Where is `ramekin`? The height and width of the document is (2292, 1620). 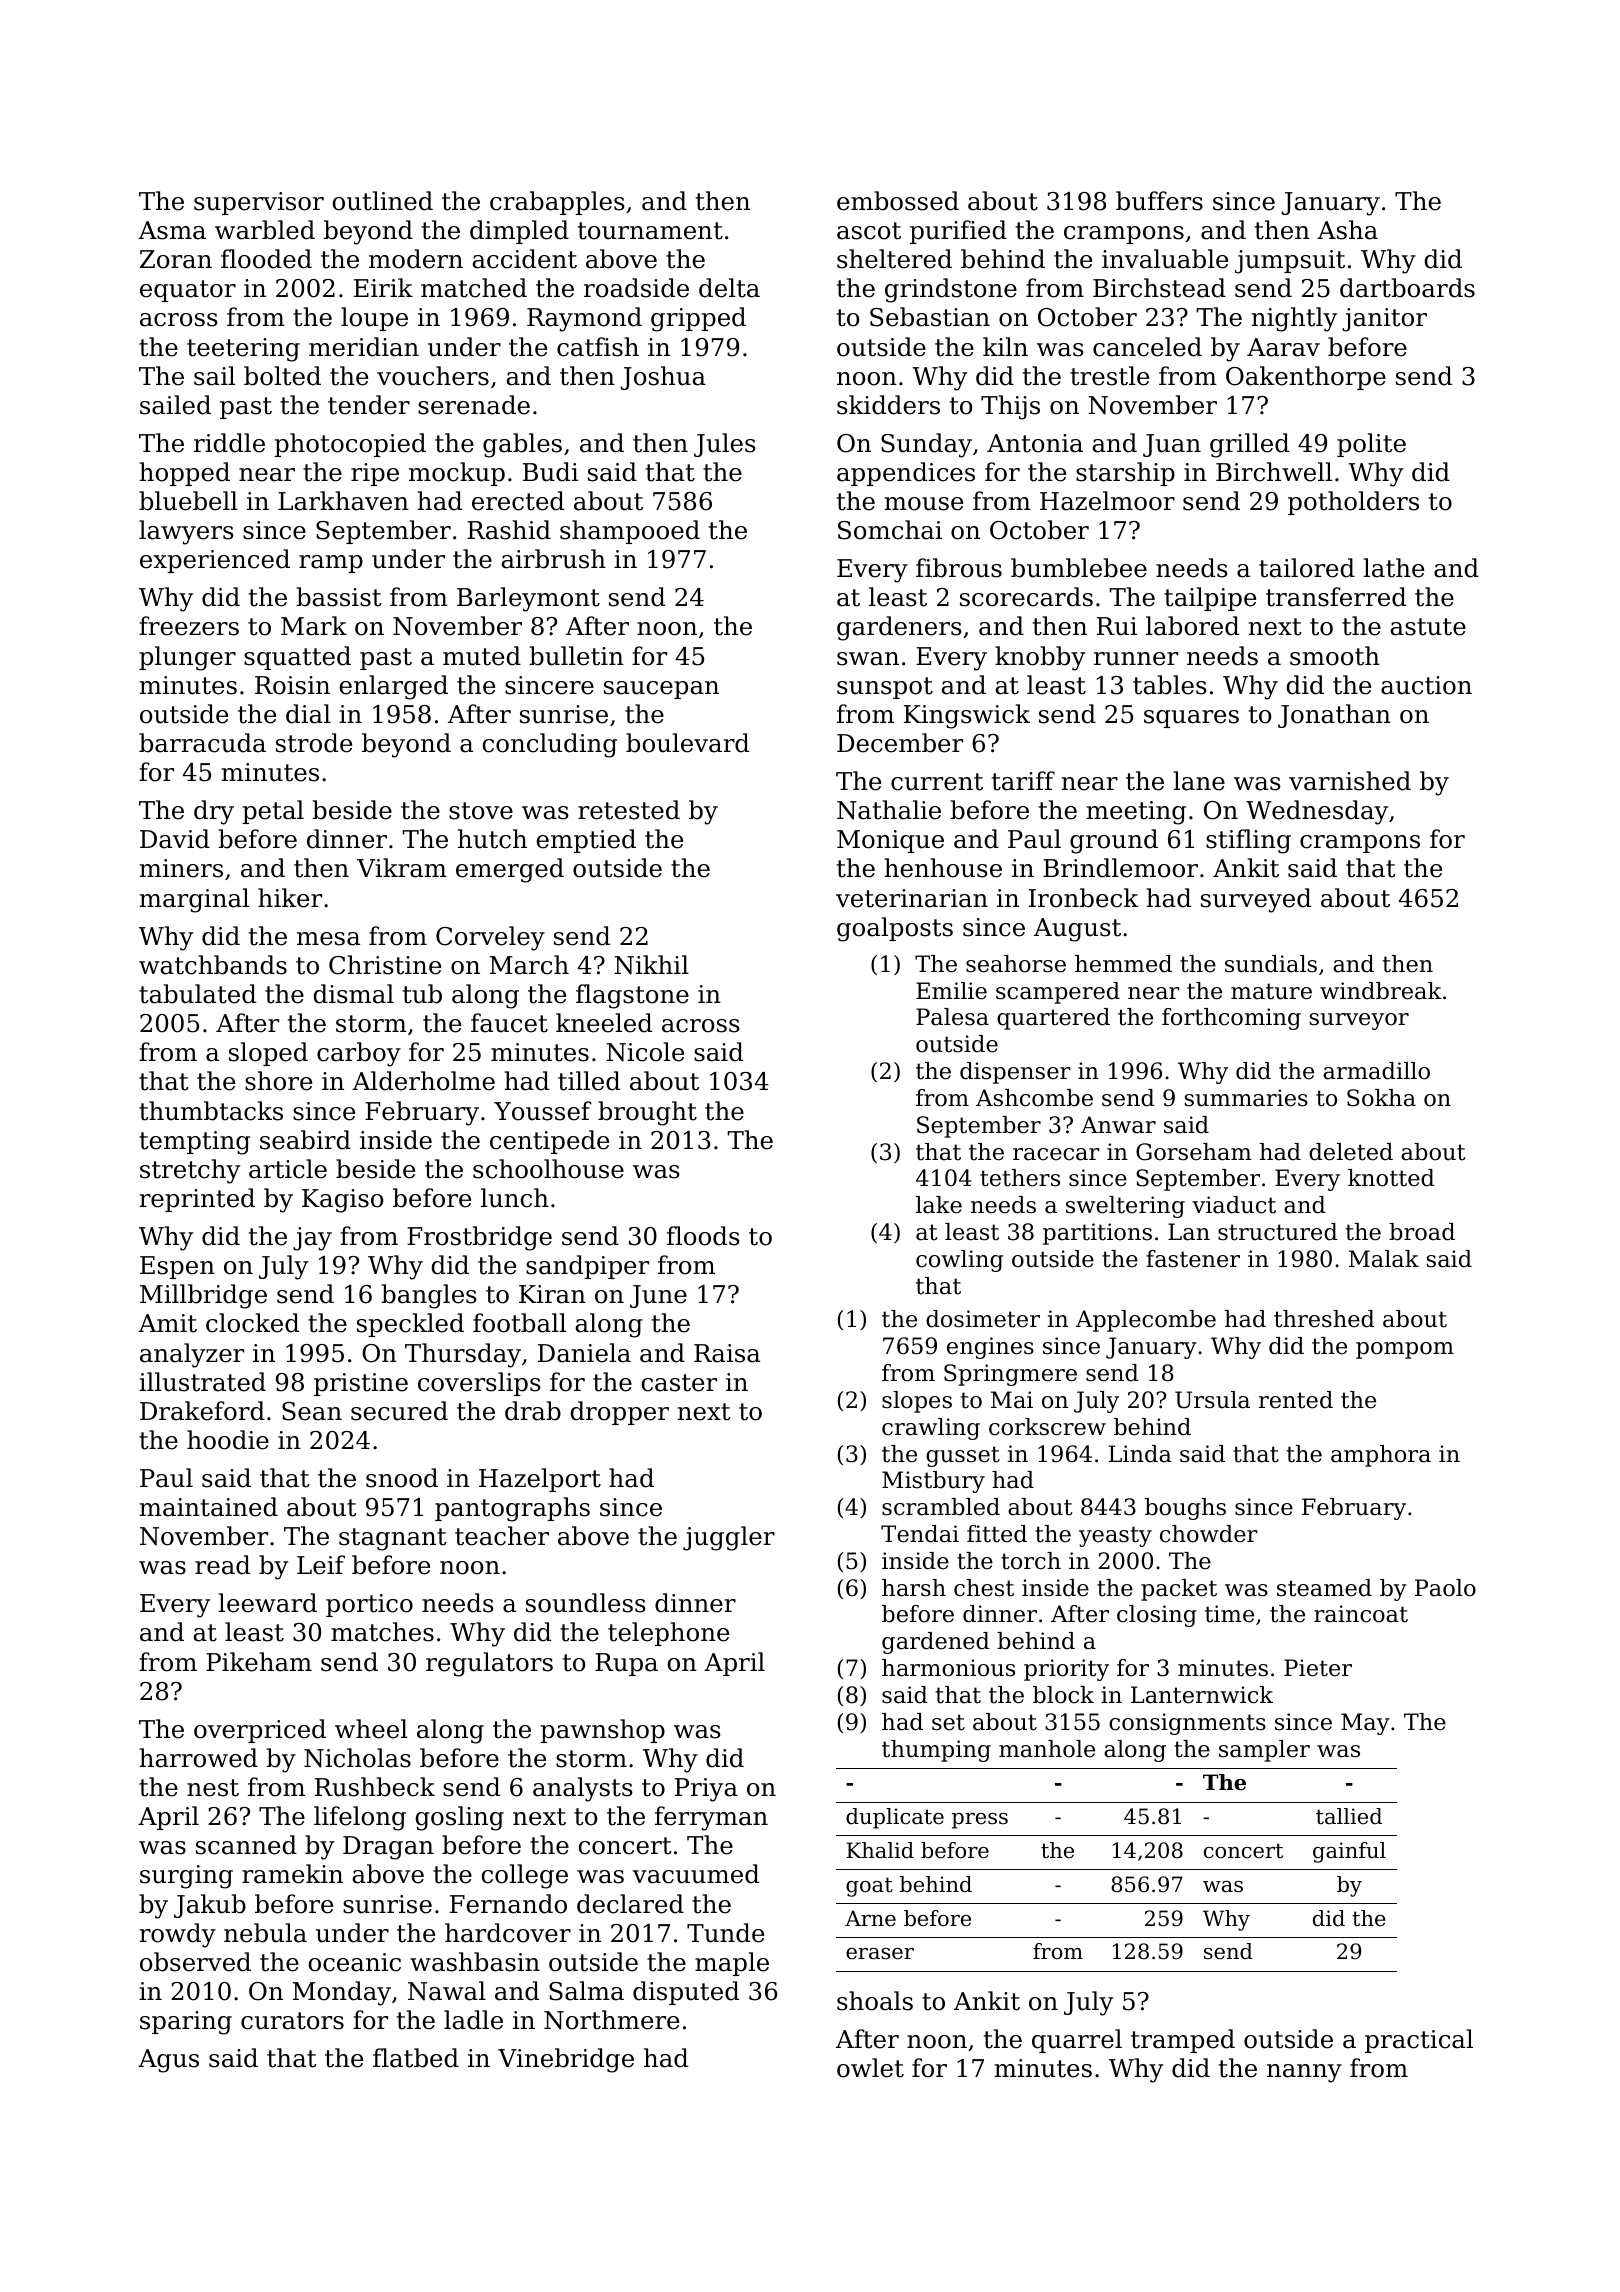 ramekin is located at coordinates (292, 1874).
